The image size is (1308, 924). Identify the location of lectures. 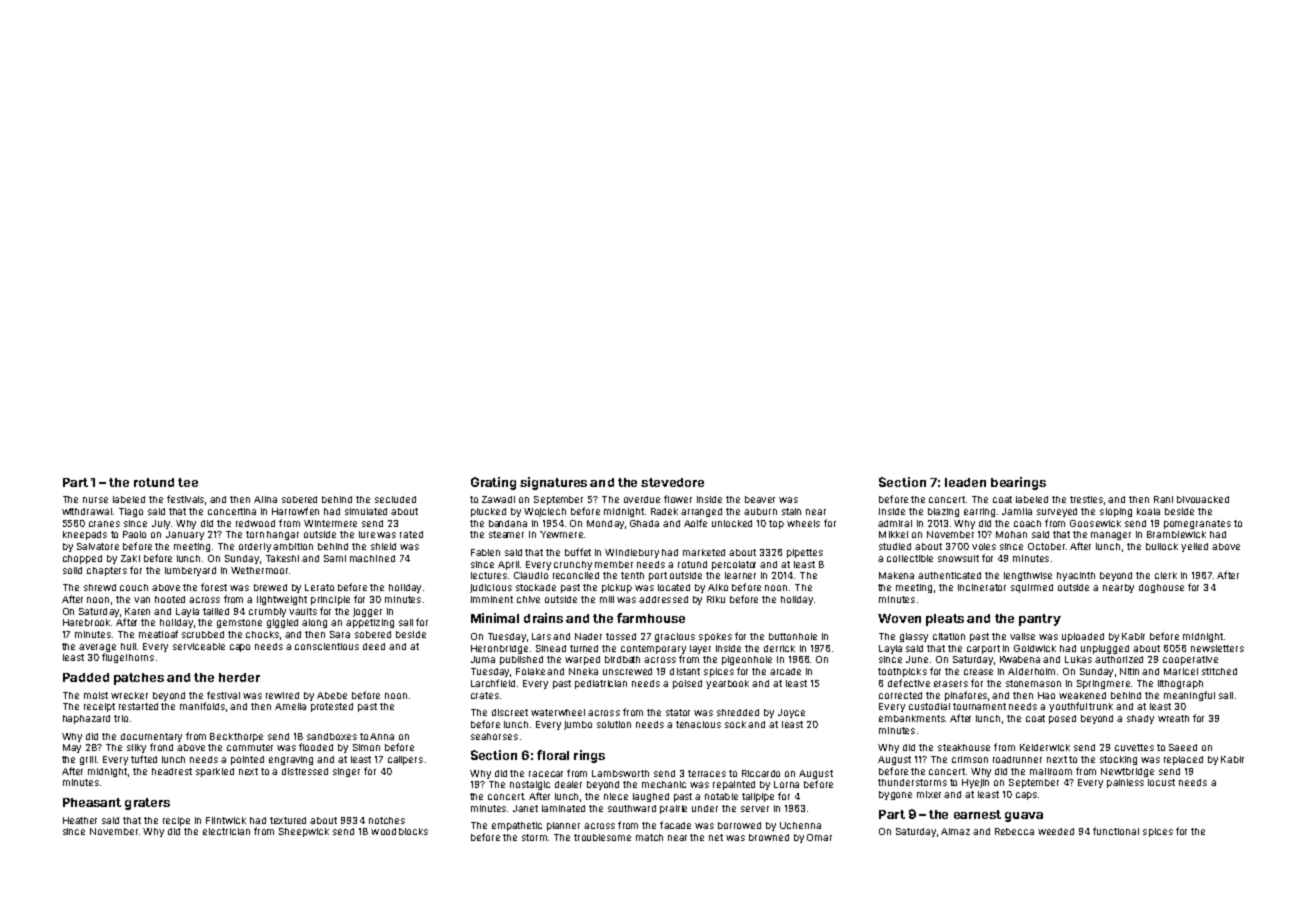
(489, 575).
